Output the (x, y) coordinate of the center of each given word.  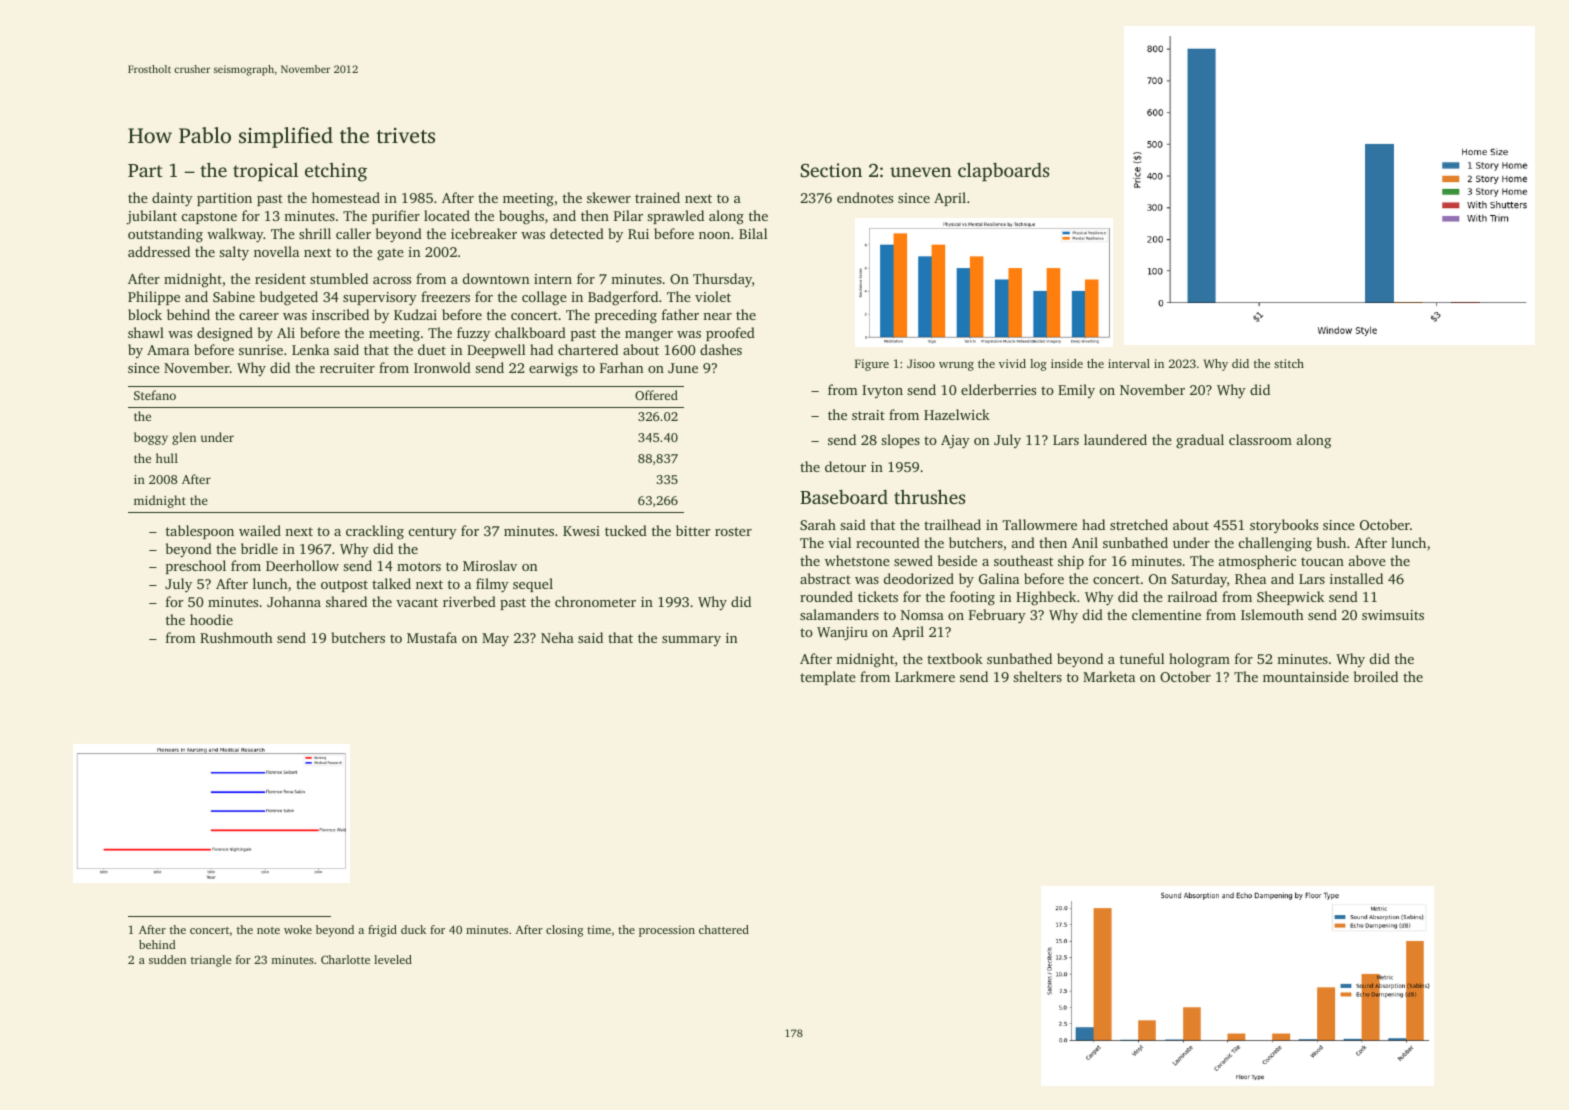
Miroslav (490, 565)
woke (298, 929)
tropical (265, 172)
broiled (1376, 676)
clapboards (1003, 171)
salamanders (839, 614)
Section (831, 170)
